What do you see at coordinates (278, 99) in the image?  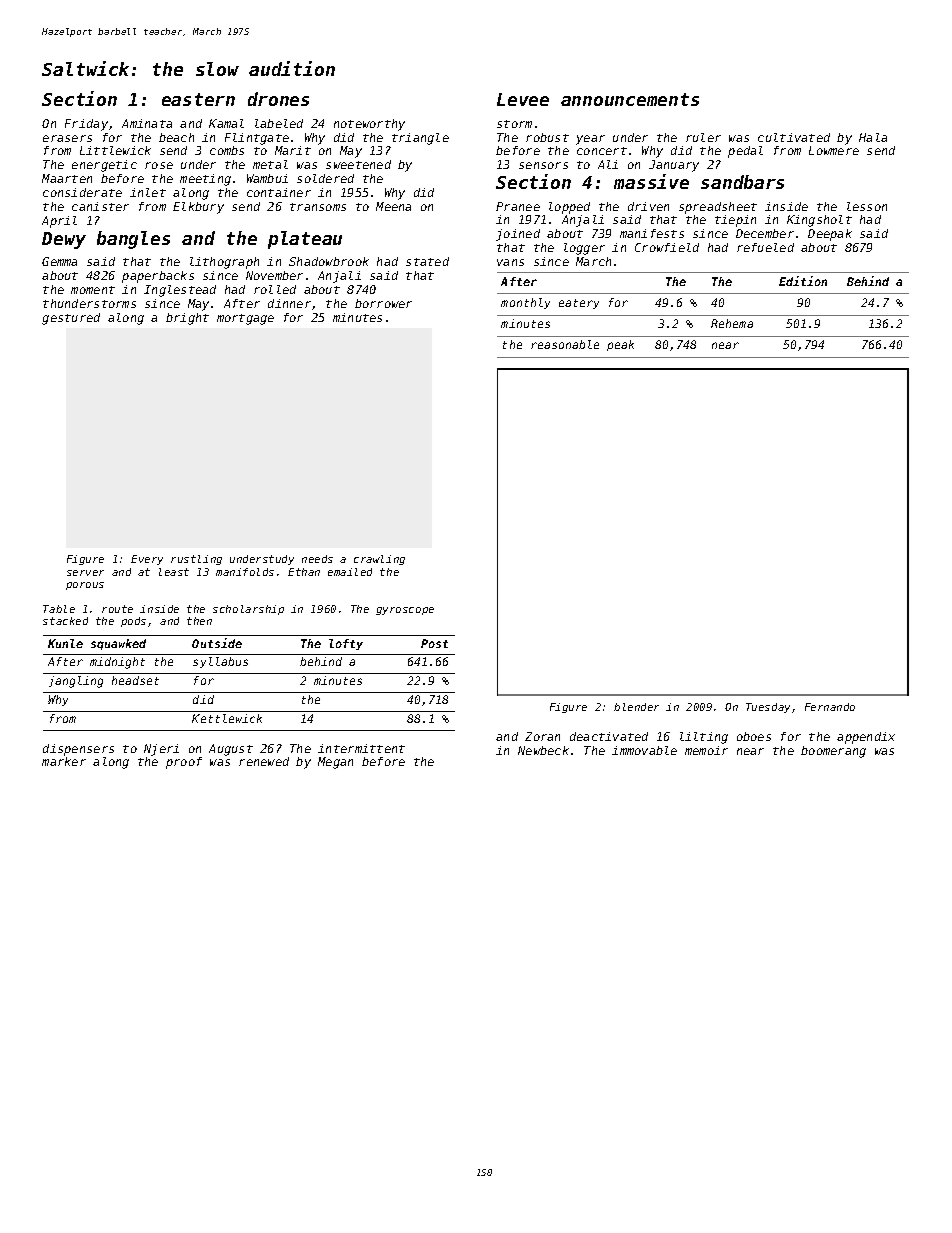 I see `drones` at bounding box center [278, 99].
